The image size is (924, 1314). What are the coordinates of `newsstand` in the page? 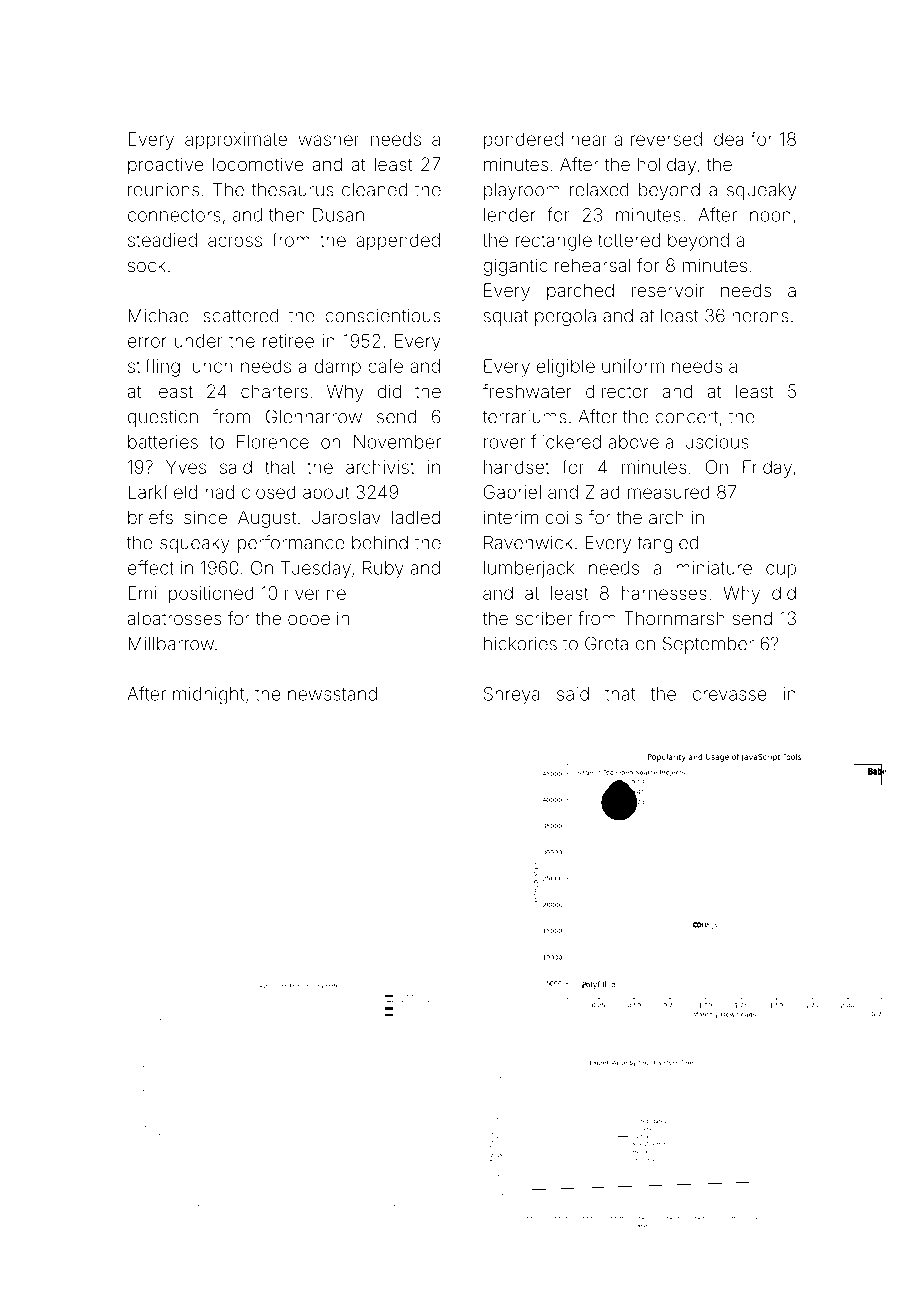 It's located at (332, 694).
